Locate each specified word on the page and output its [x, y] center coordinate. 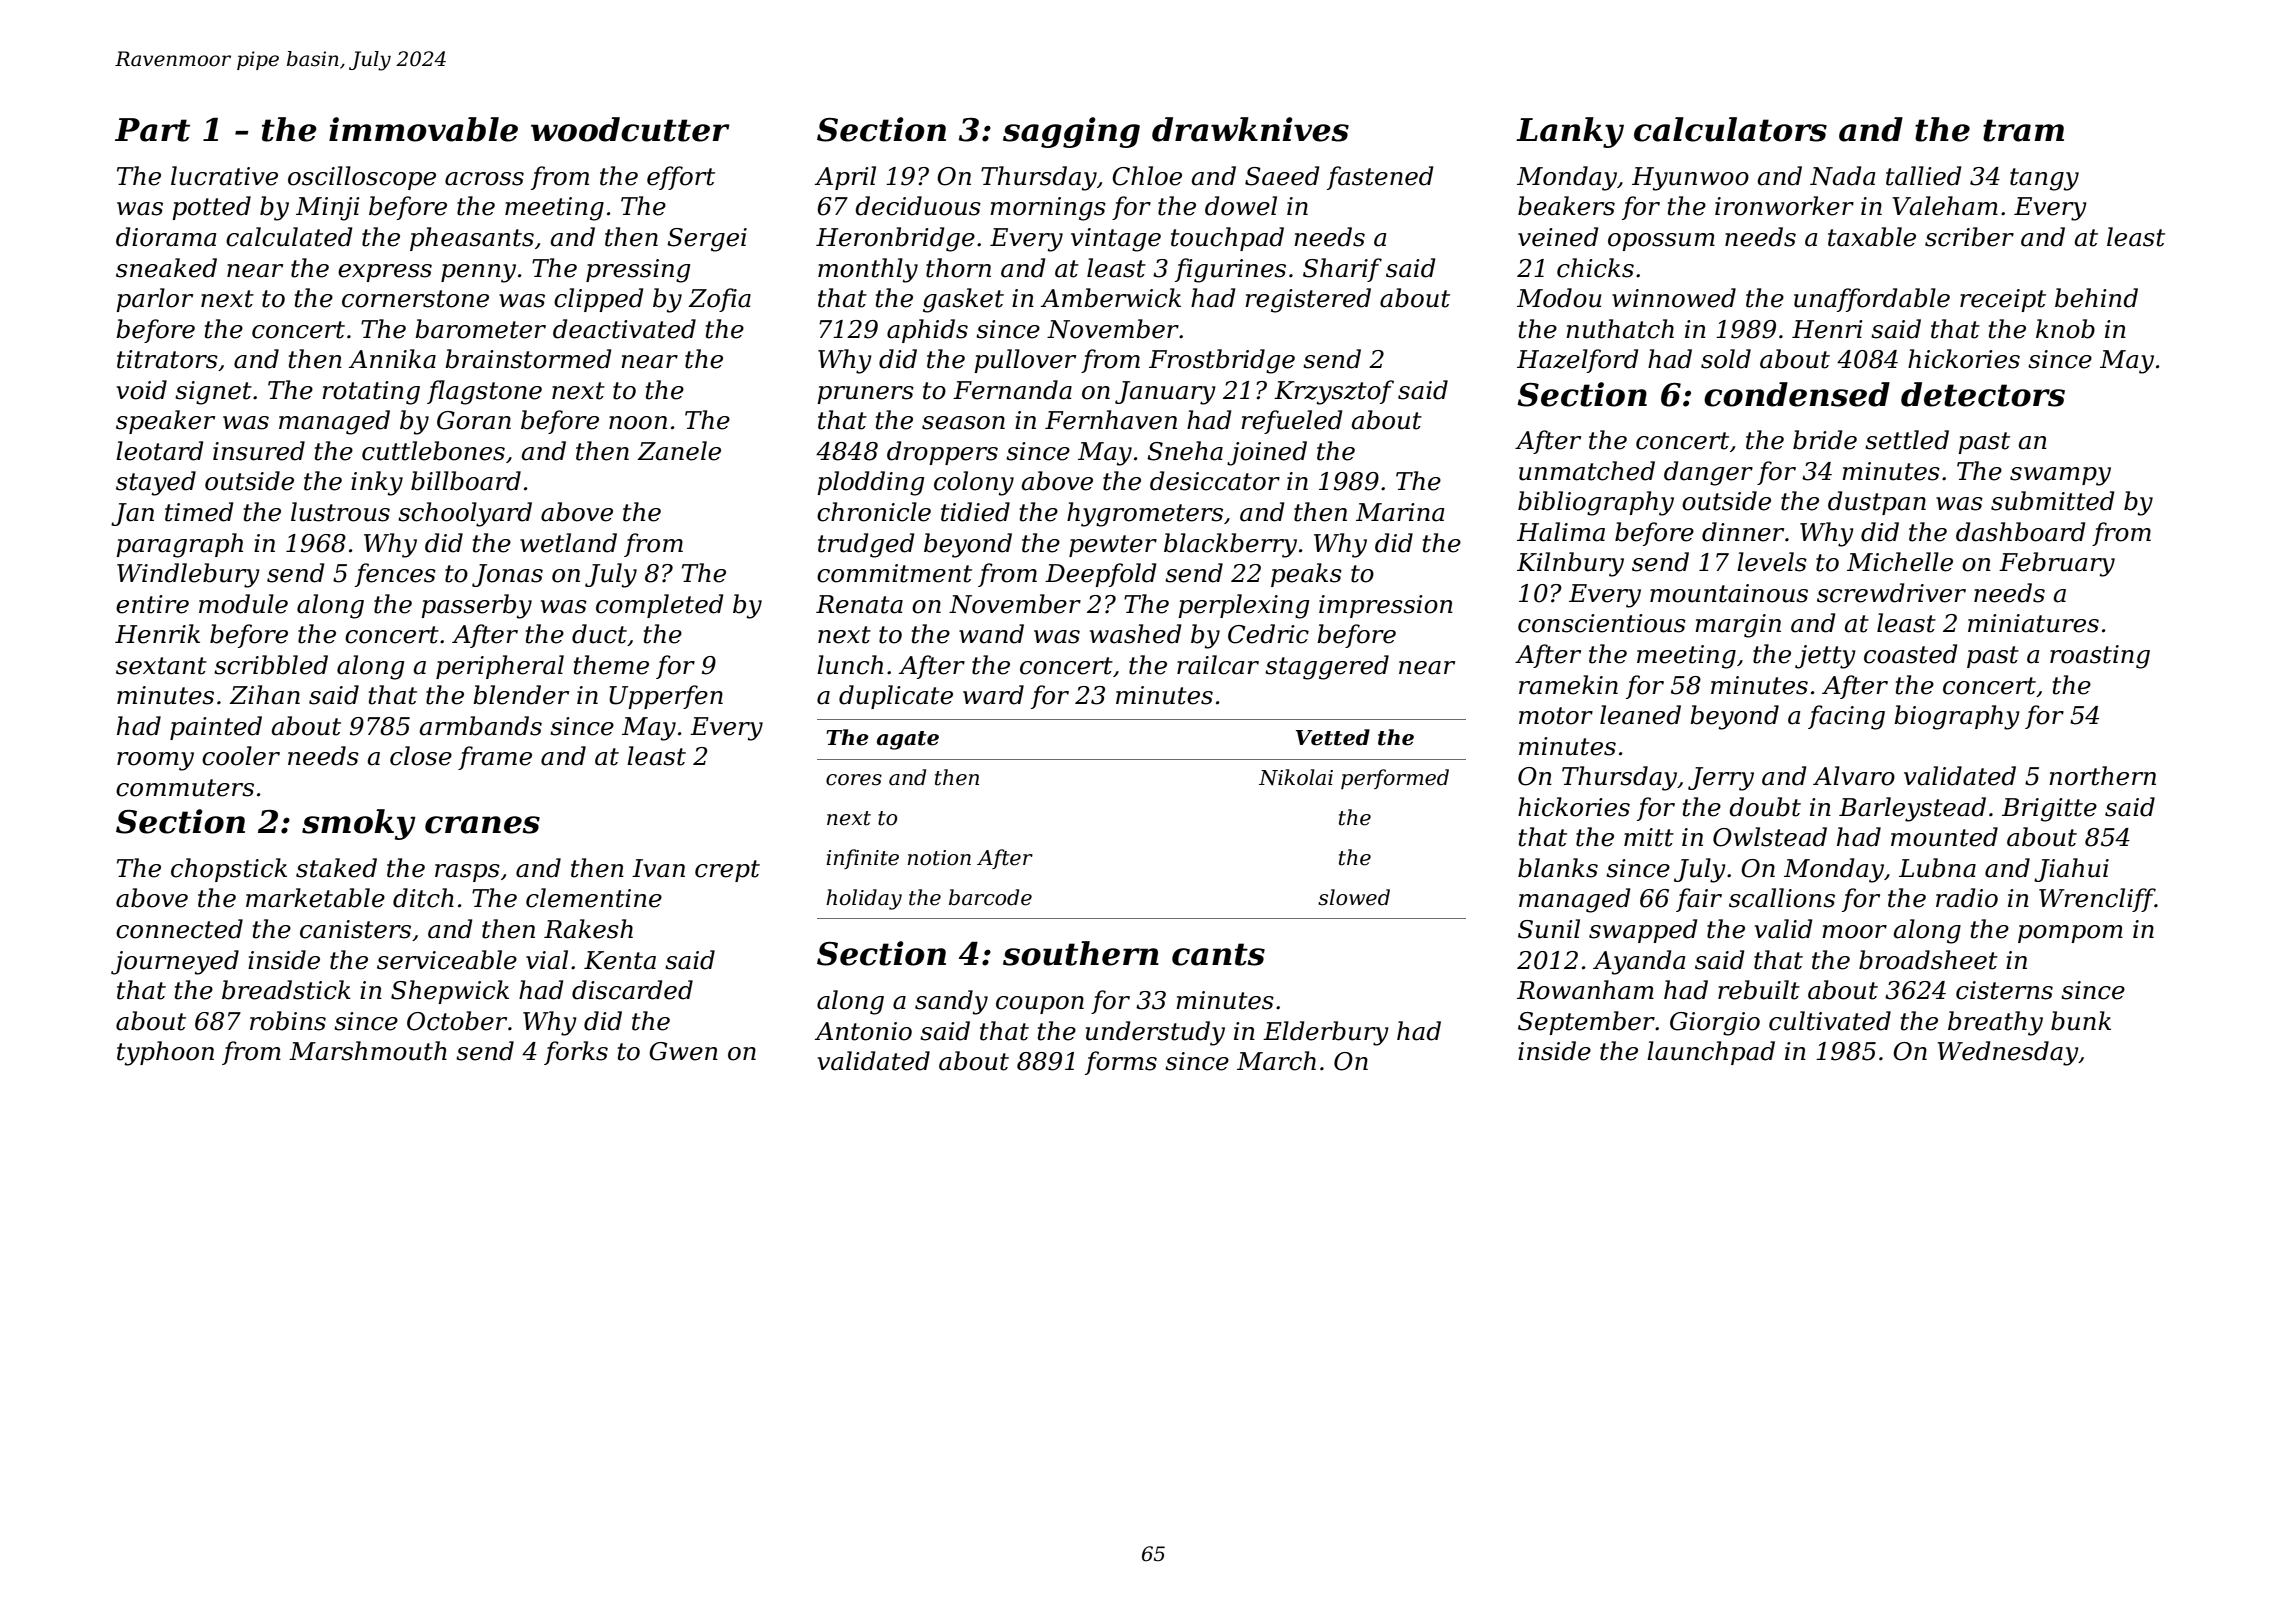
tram [2023, 130]
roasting [2100, 657]
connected [179, 929]
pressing [638, 271]
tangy [2044, 179]
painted [216, 728]
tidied [975, 512]
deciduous [918, 206]
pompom [2070, 934]
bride [1825, 440]
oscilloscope [362, 178]
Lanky [1570, 132]
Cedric [1268, 634]
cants [1218, 954]
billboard [466, 481]
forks [576, 1053]
